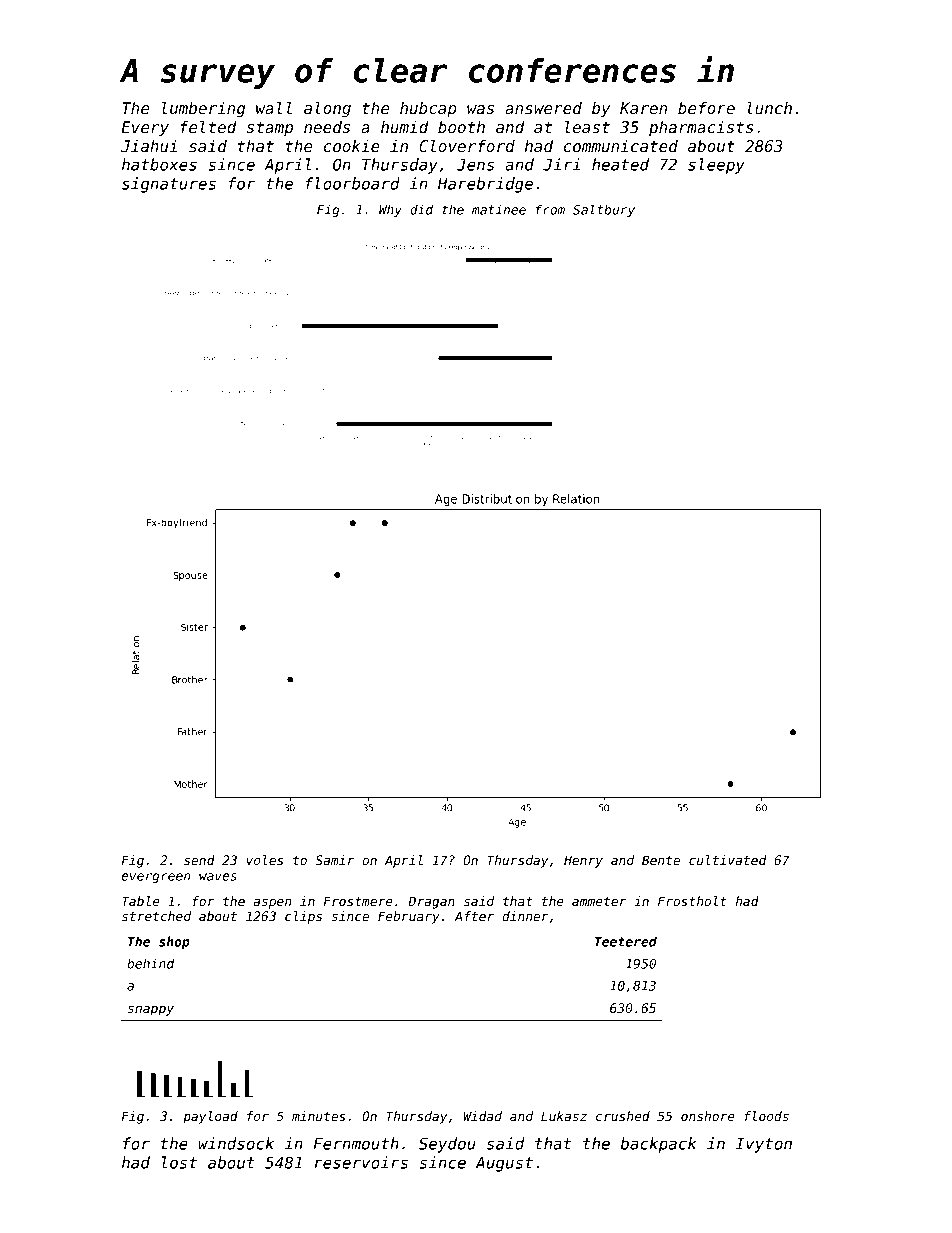 This screenshot has height=1233, width=952. I want to click on Every, so click(145, 128).
